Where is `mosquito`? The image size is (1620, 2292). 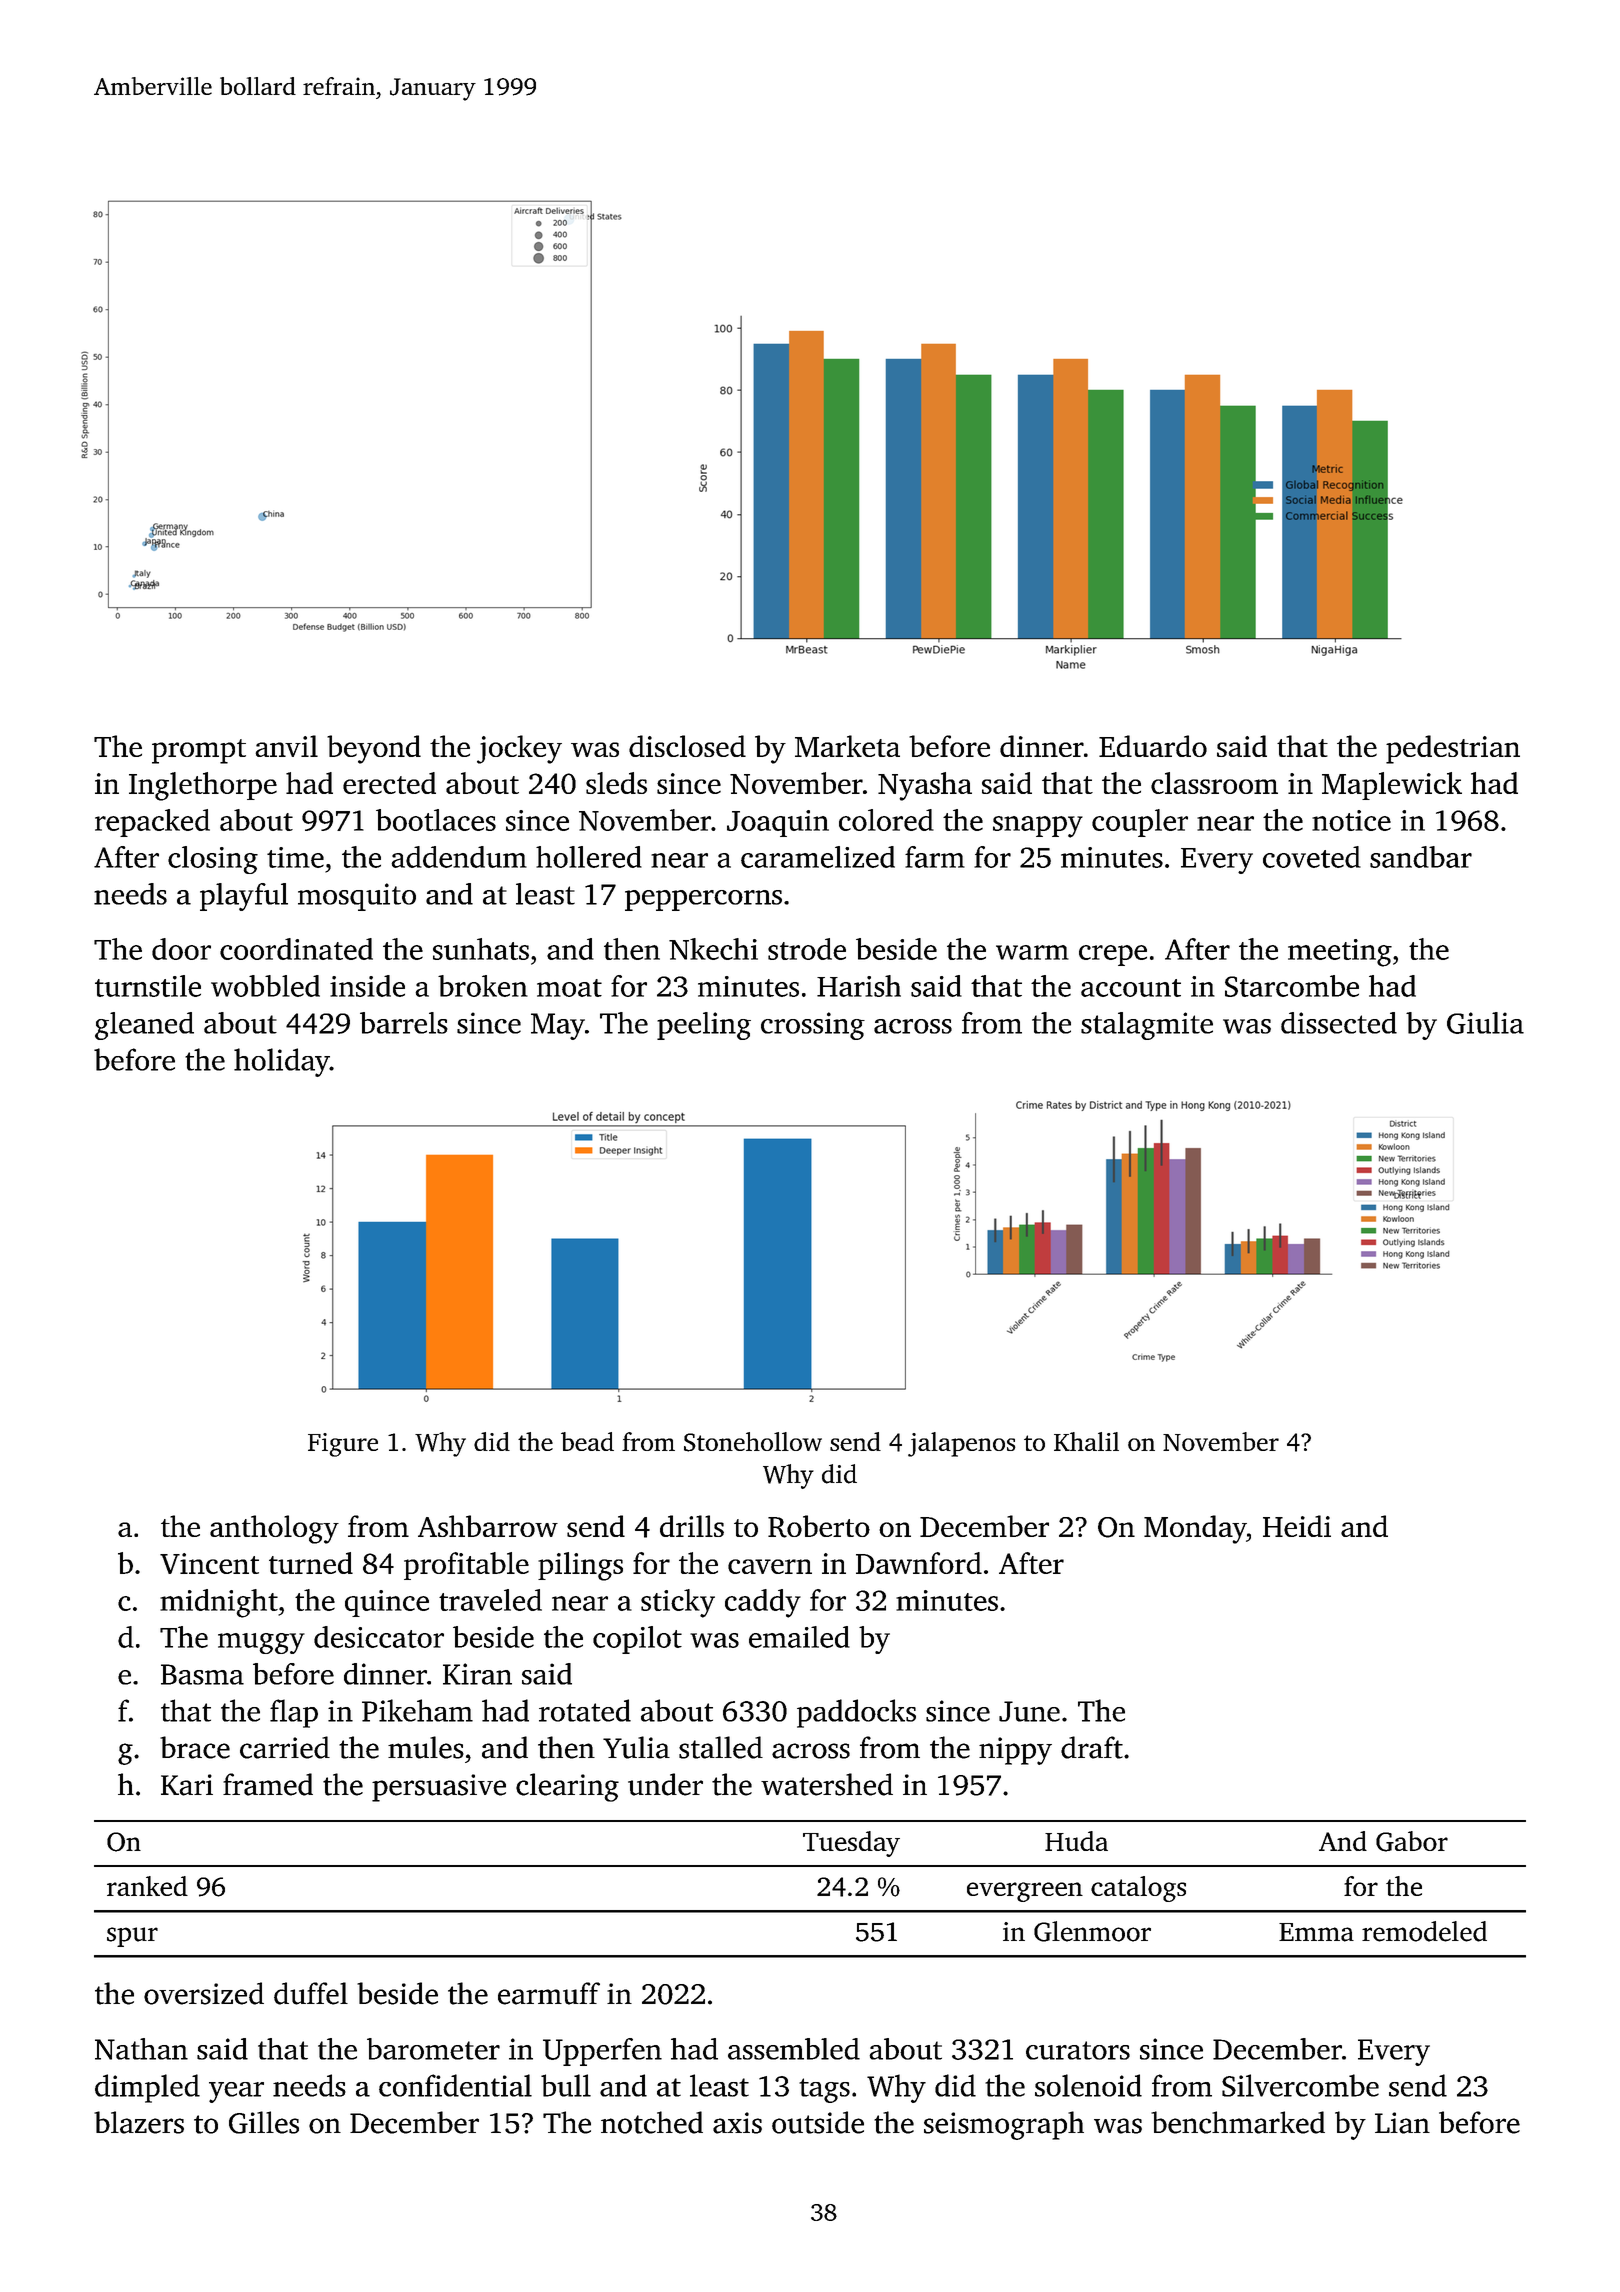 mosquito is located at coordinates (357, 897).
